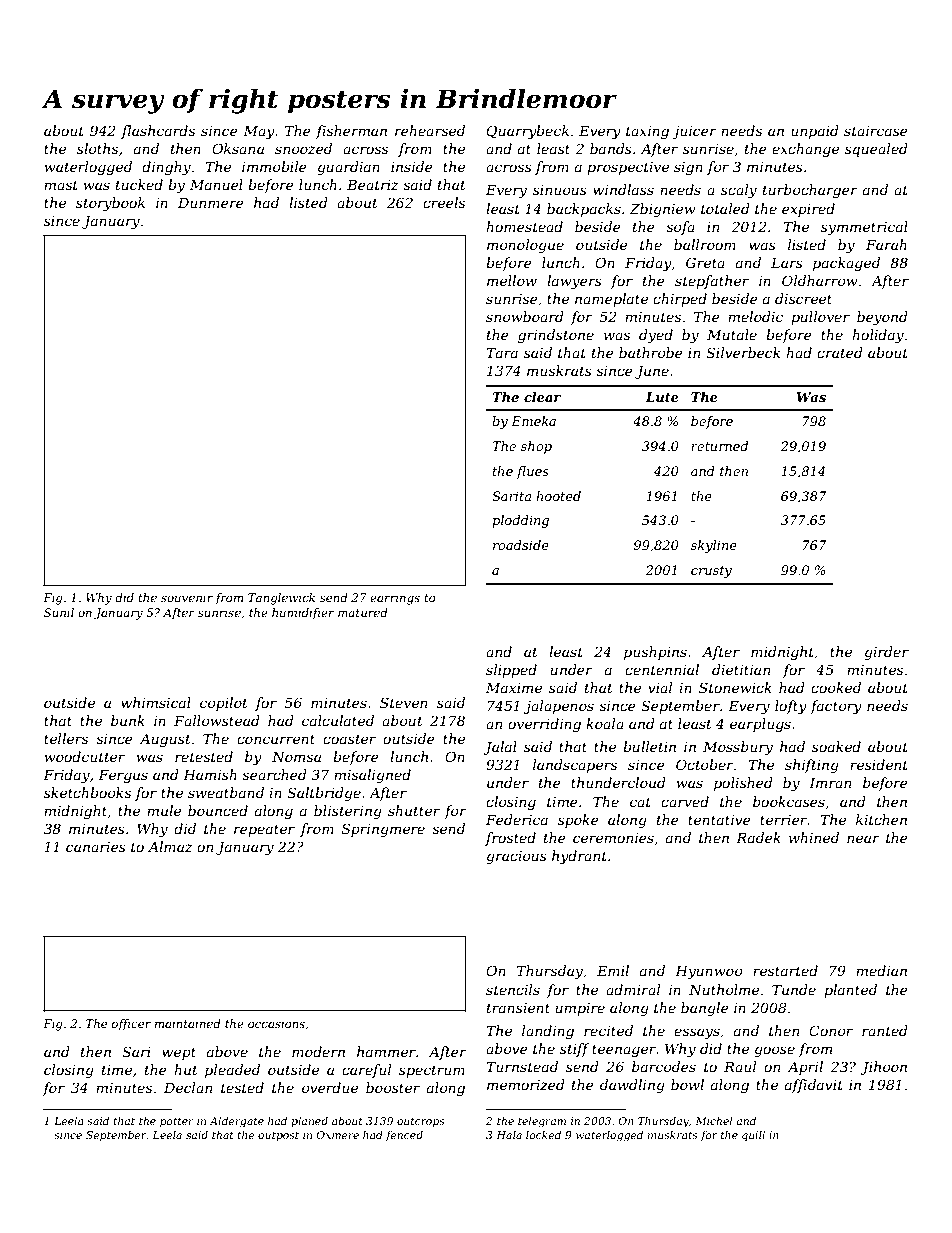 Image resolution: width=952 pixels, height=1233 pixels. Describe the element at coordinates (278, 1136) in the document. I see `outpost` at that location.
